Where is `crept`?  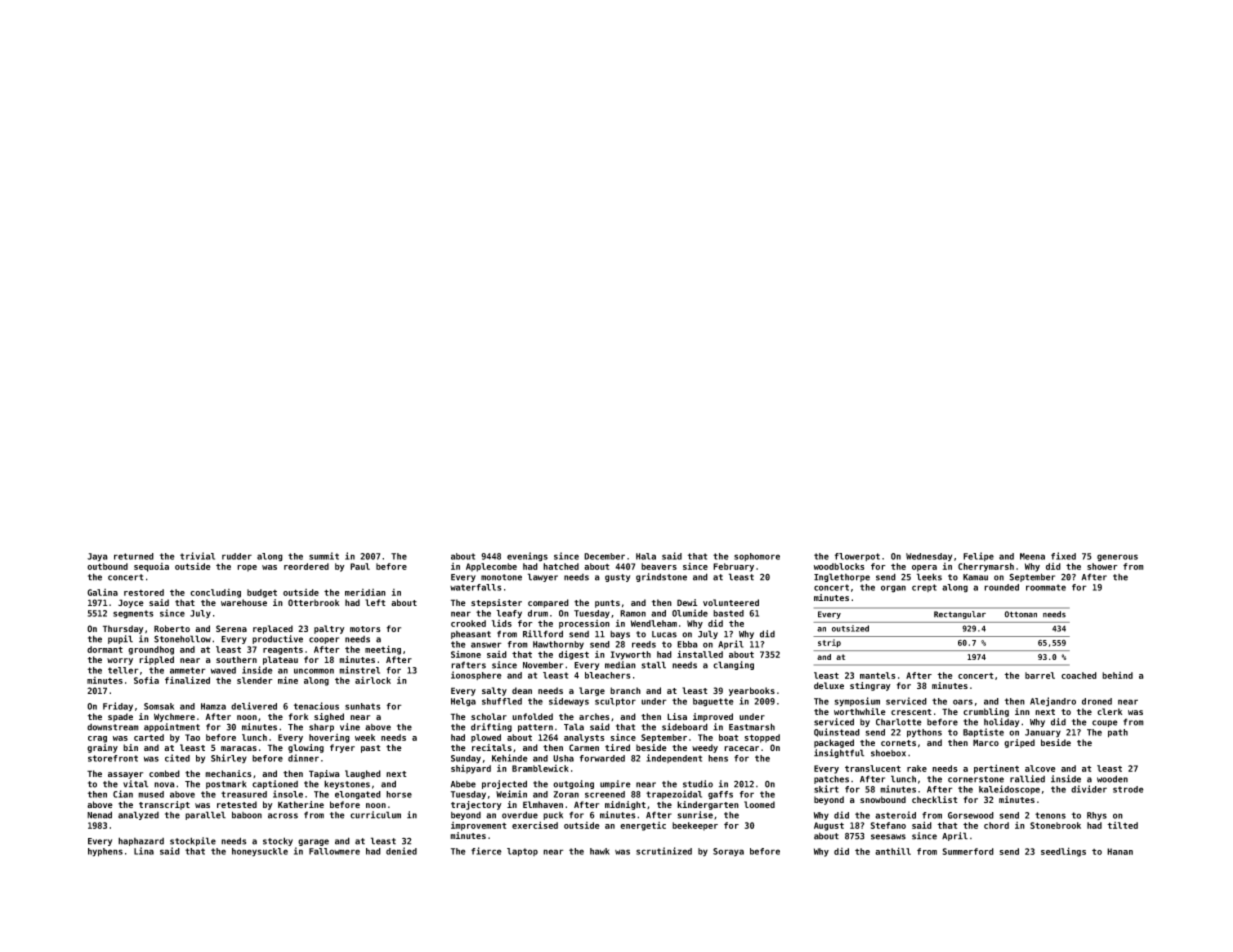
crept is located at coordinates (924, 588).
